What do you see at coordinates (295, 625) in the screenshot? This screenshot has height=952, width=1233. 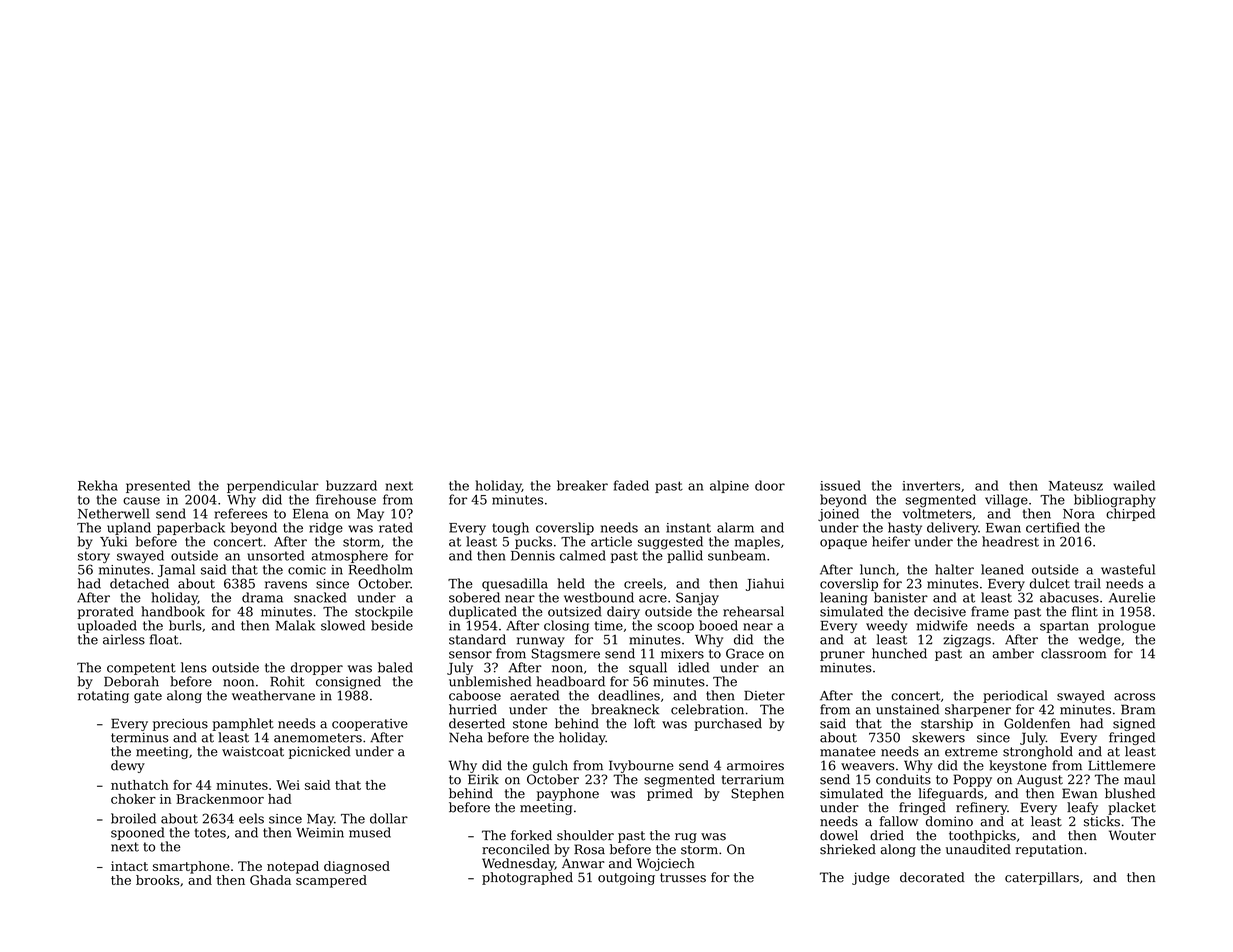 I see `Malak` at bounding box center [295, 625].
